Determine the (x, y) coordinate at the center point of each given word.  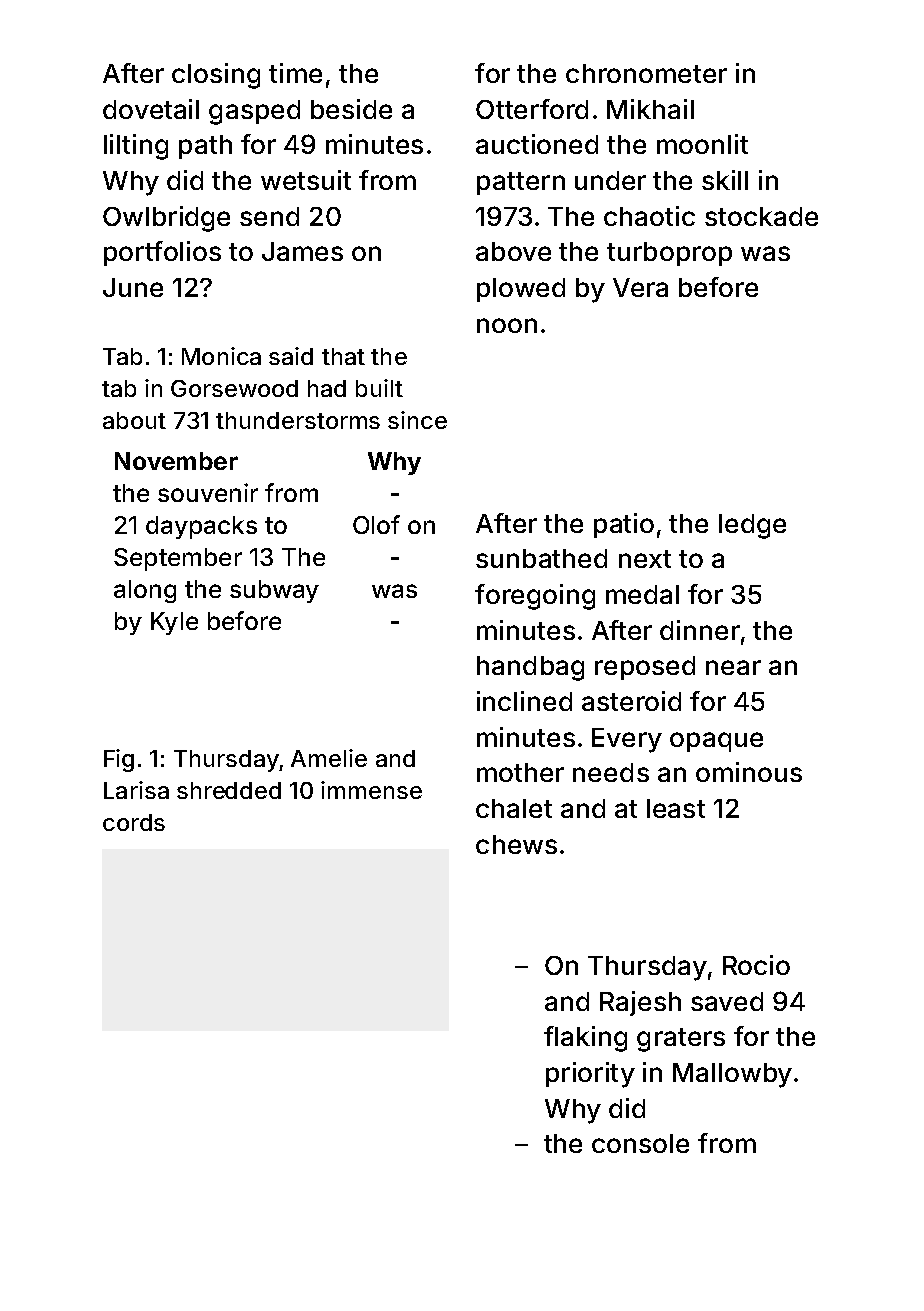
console (640, 1143)
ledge (752, 526)
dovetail (151, 109)
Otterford (532, 109)
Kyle (174, 623)
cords (134, 822)
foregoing (535, 597)
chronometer (646, 73)
